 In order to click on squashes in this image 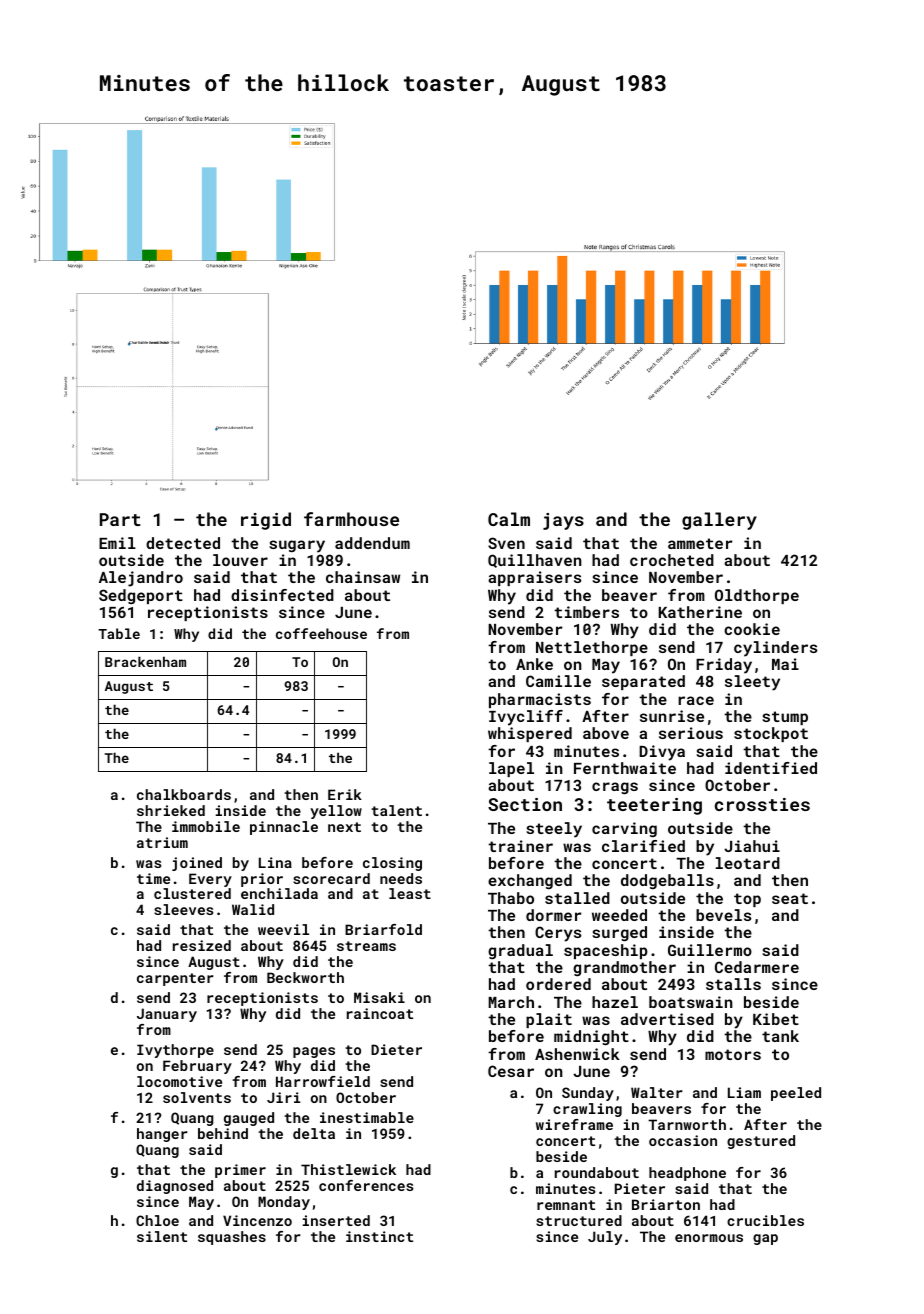, I will do `click(232, 1238)`.
